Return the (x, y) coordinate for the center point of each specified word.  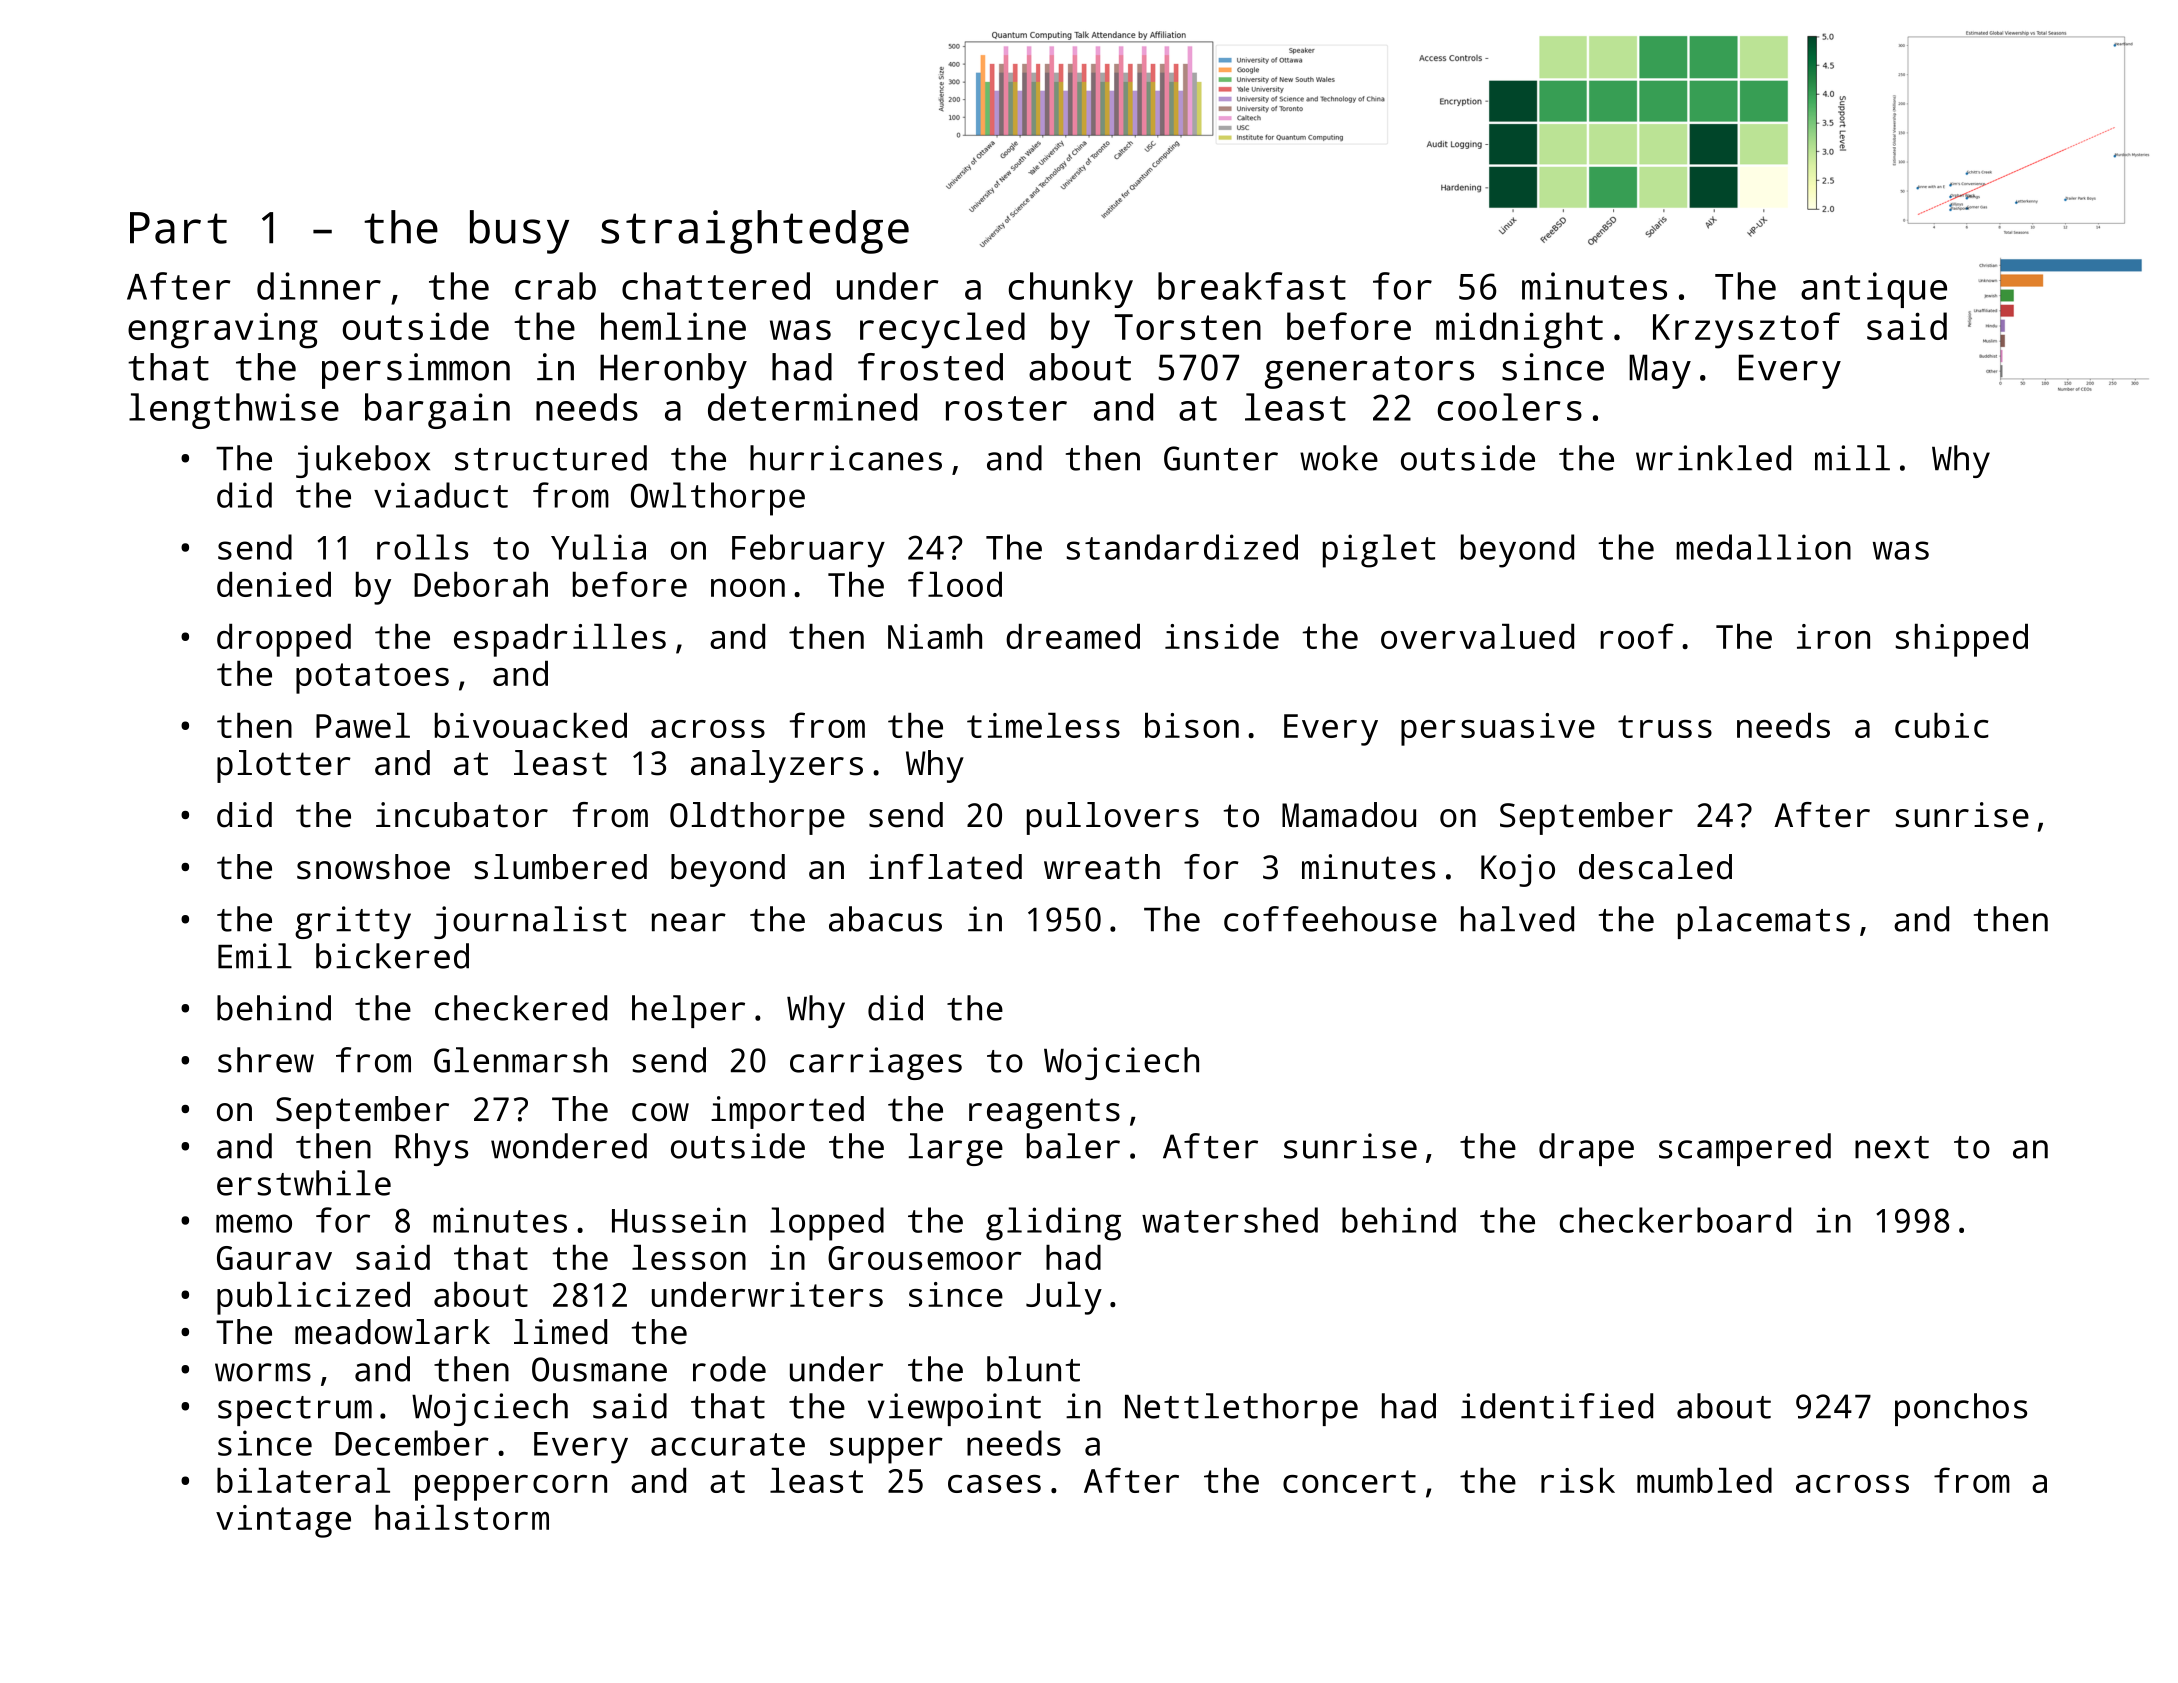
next (1892, 1147)
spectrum (295, 1411)
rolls (422, 547)
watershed (1230, 1220)
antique (1874, 290)
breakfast (1252, 286)
